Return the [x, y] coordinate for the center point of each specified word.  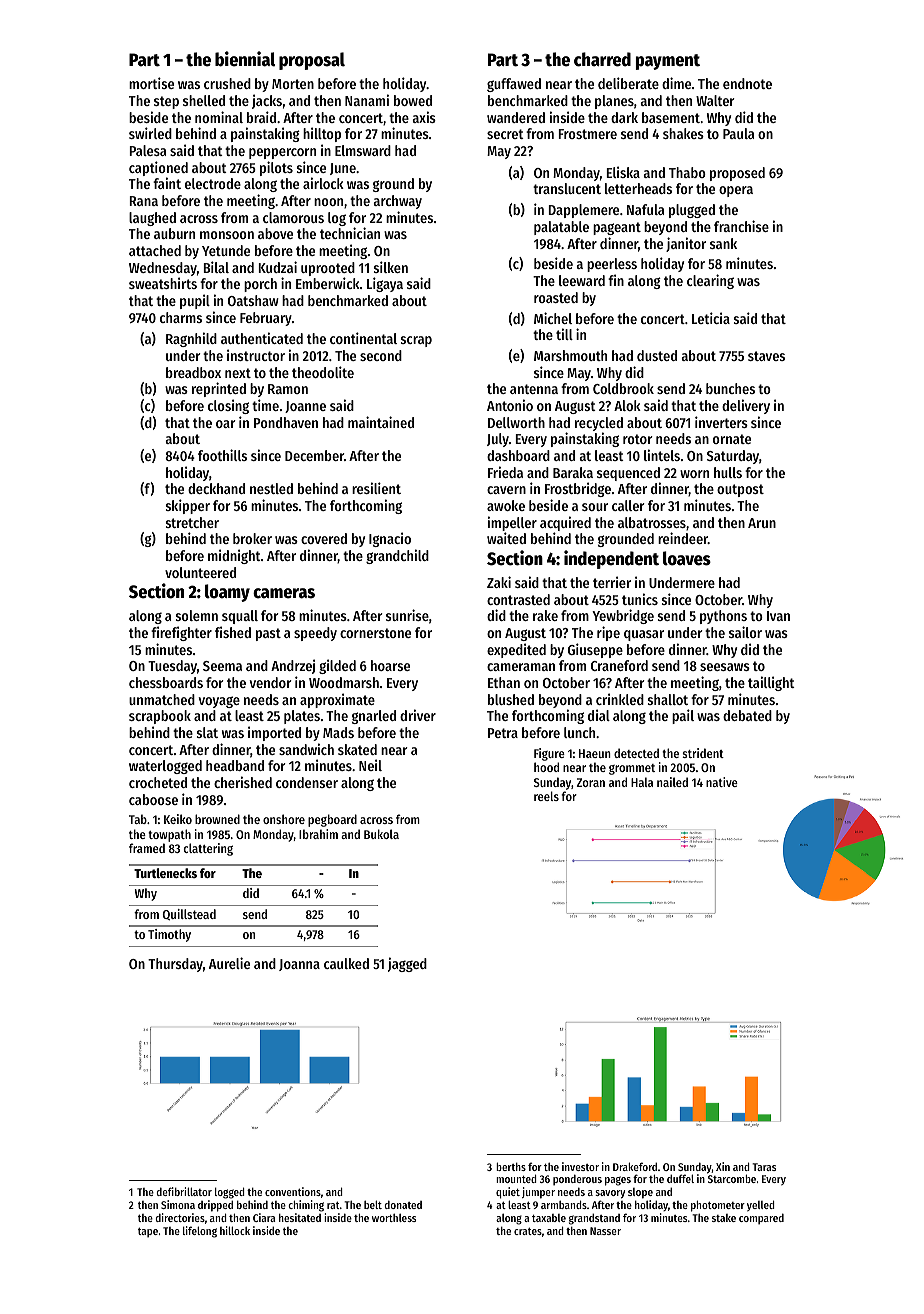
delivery [746, 406]
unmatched [162, 699]
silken [391, 267]
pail [683, 716]
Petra [503, 733]
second [381, 355]
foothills [222, 455]
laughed [152, 219]
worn [694, 474]
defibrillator [184, 1191]
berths [511, 1166]
